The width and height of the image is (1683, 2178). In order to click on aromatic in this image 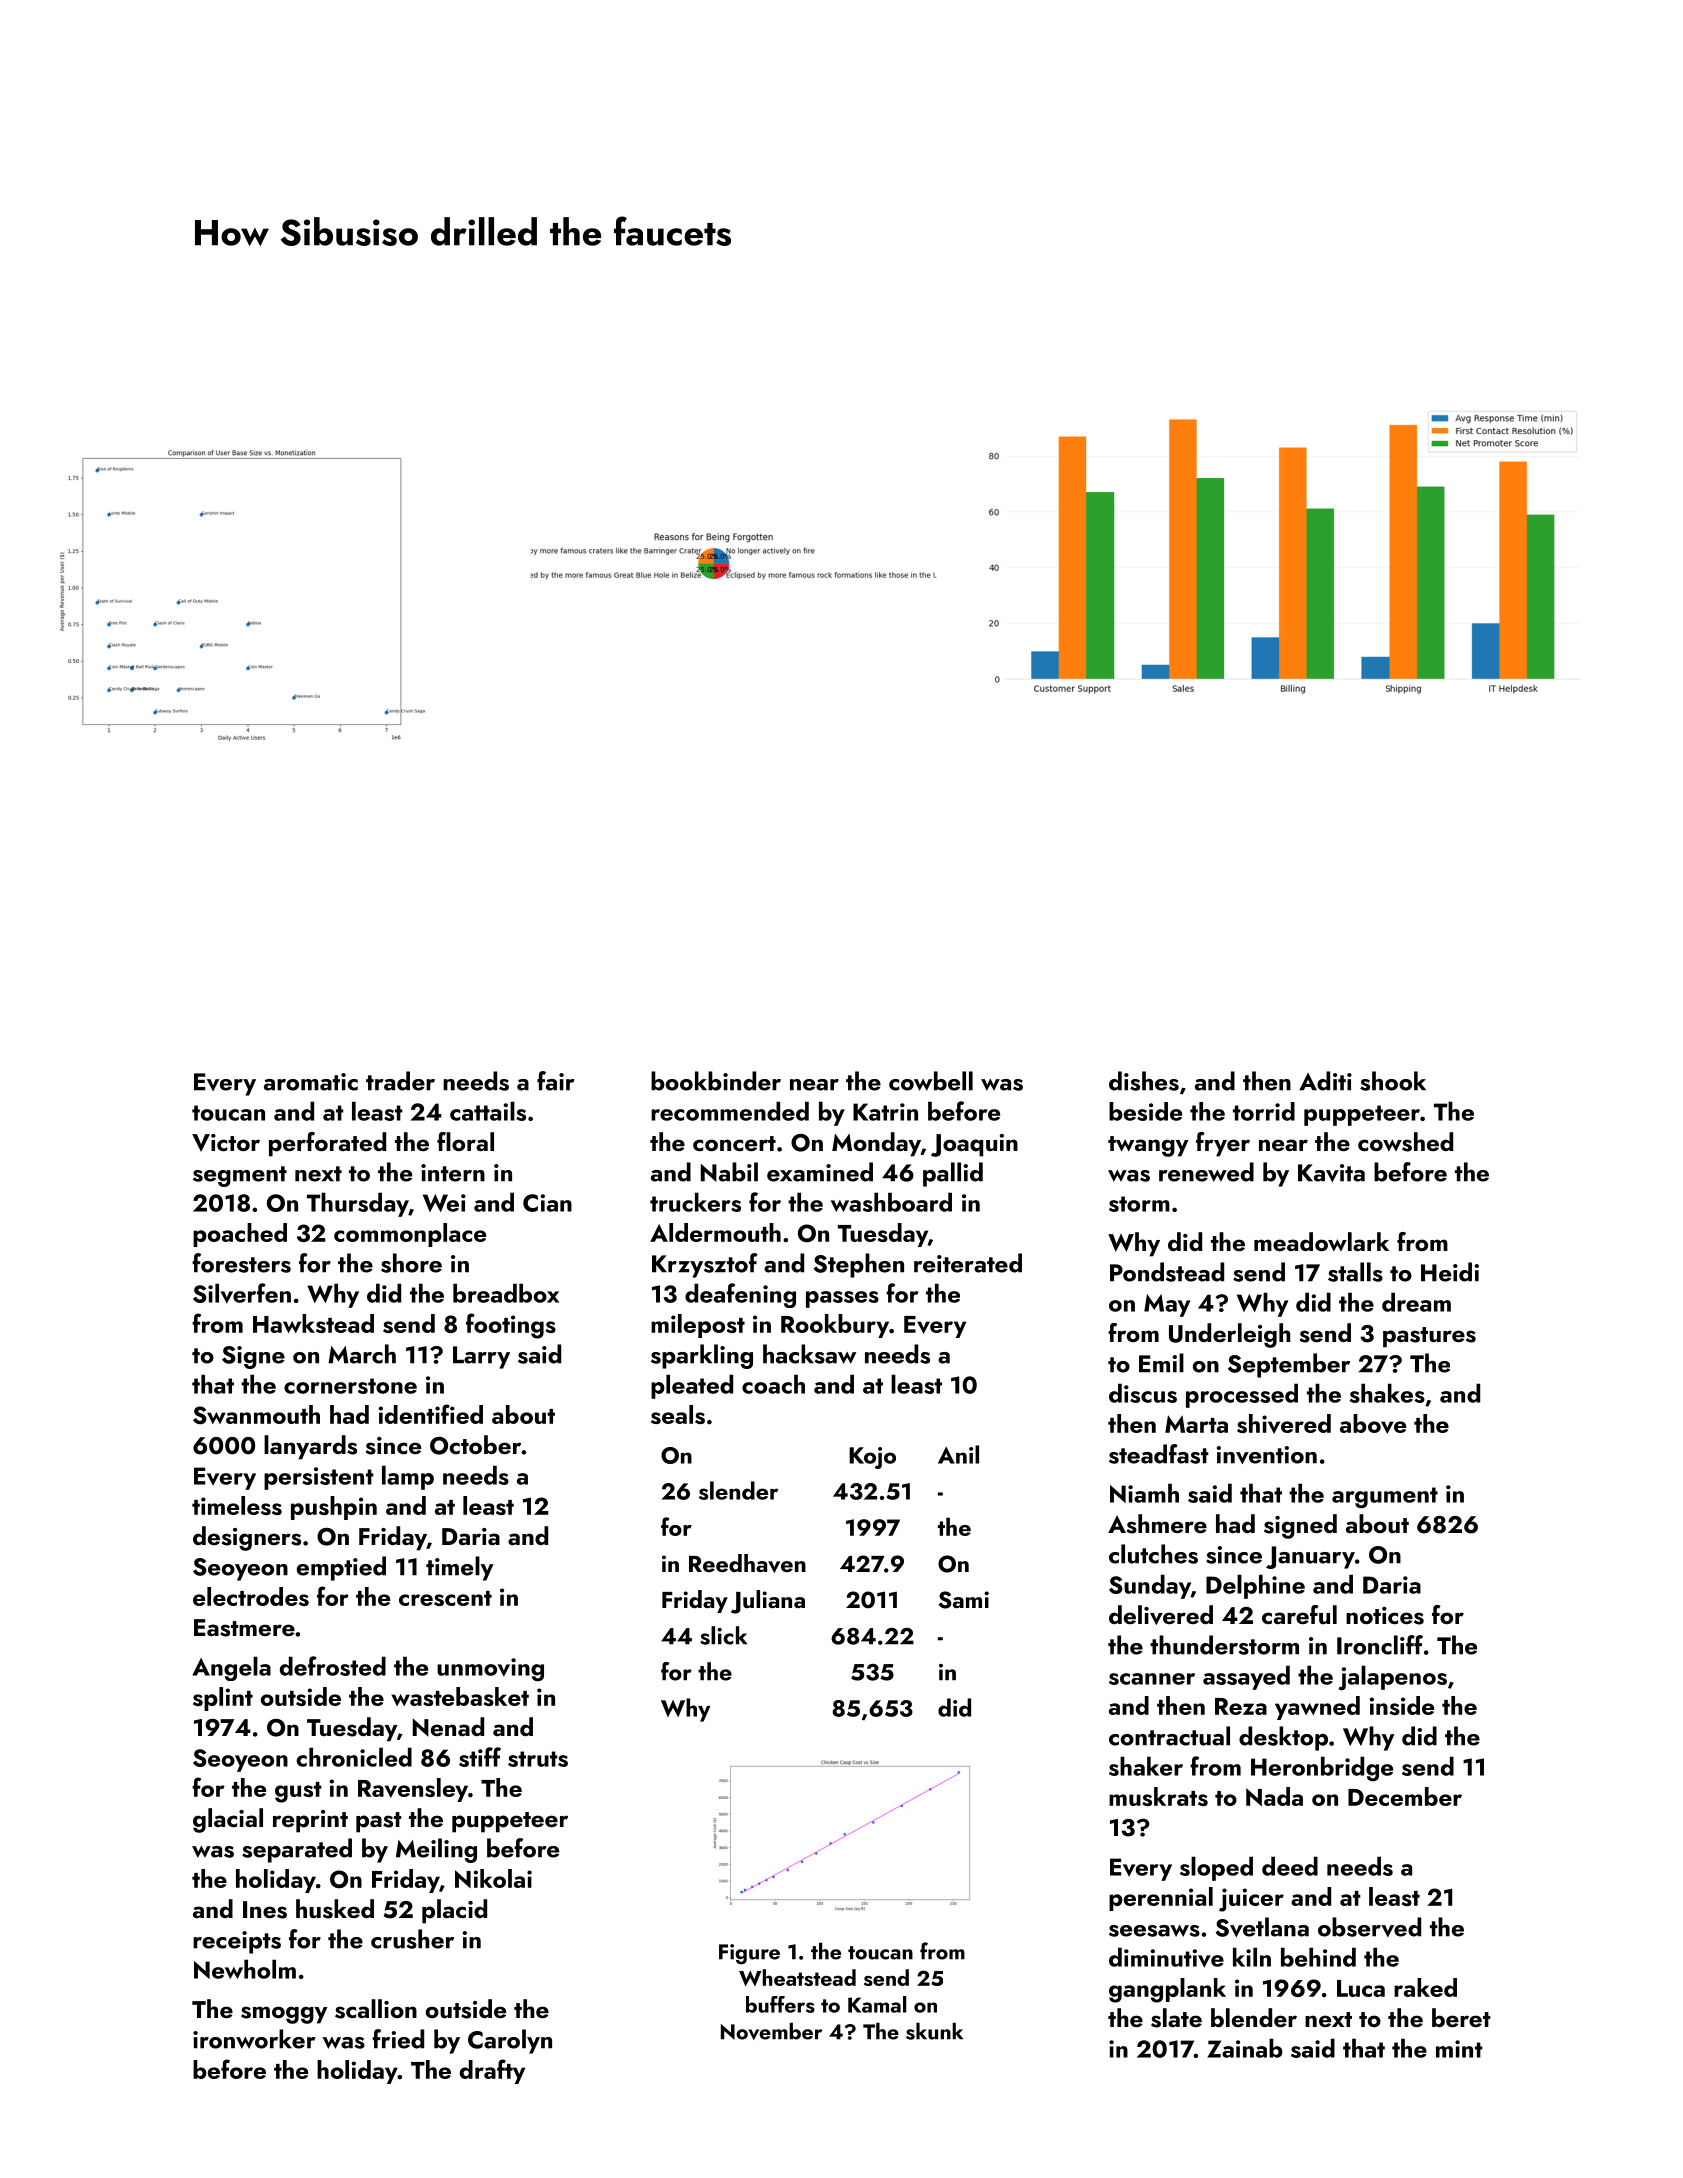, I will do `click(311, 1082)`.
